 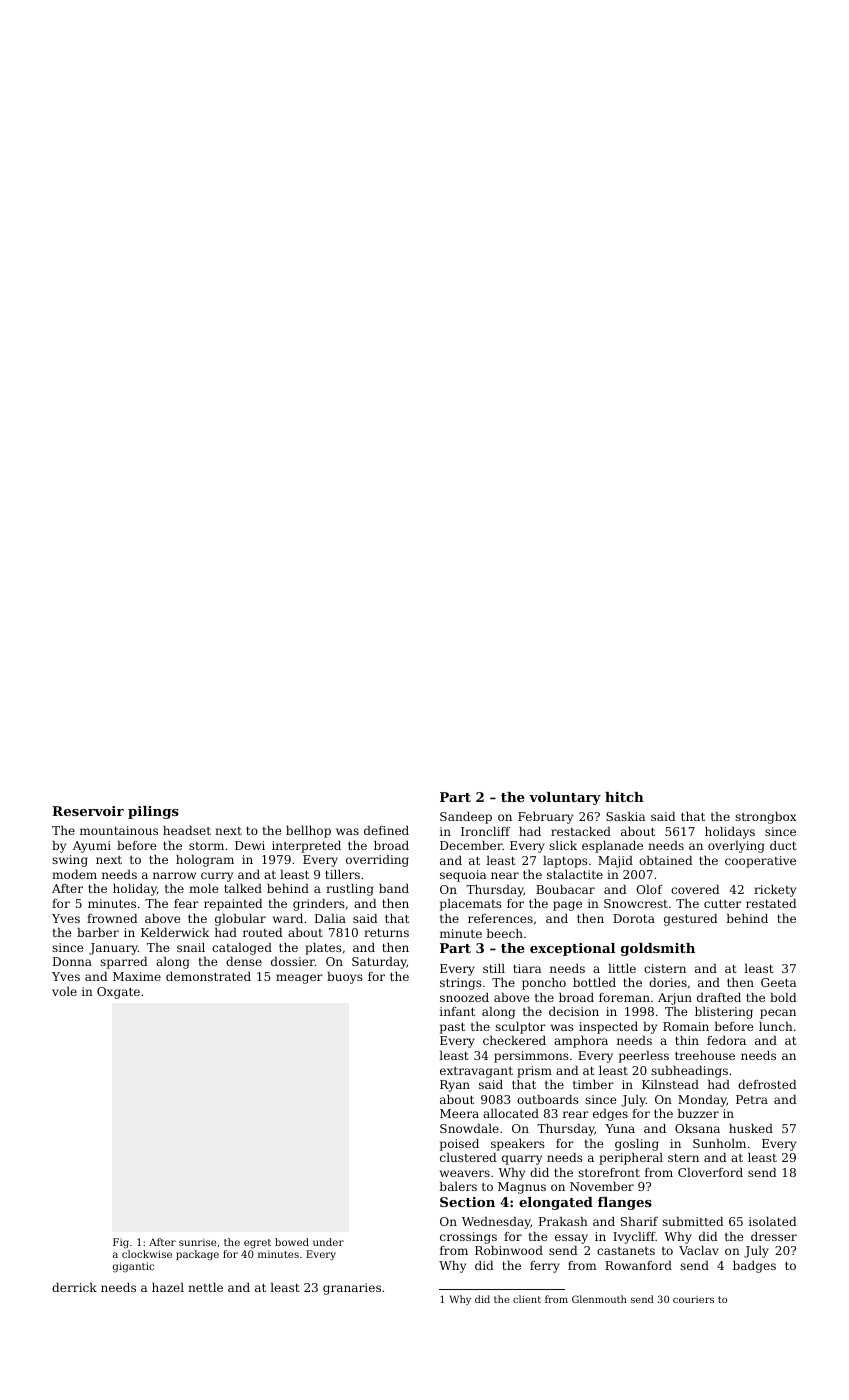 I want to click on Arjun, so click(x=675, y=999).
